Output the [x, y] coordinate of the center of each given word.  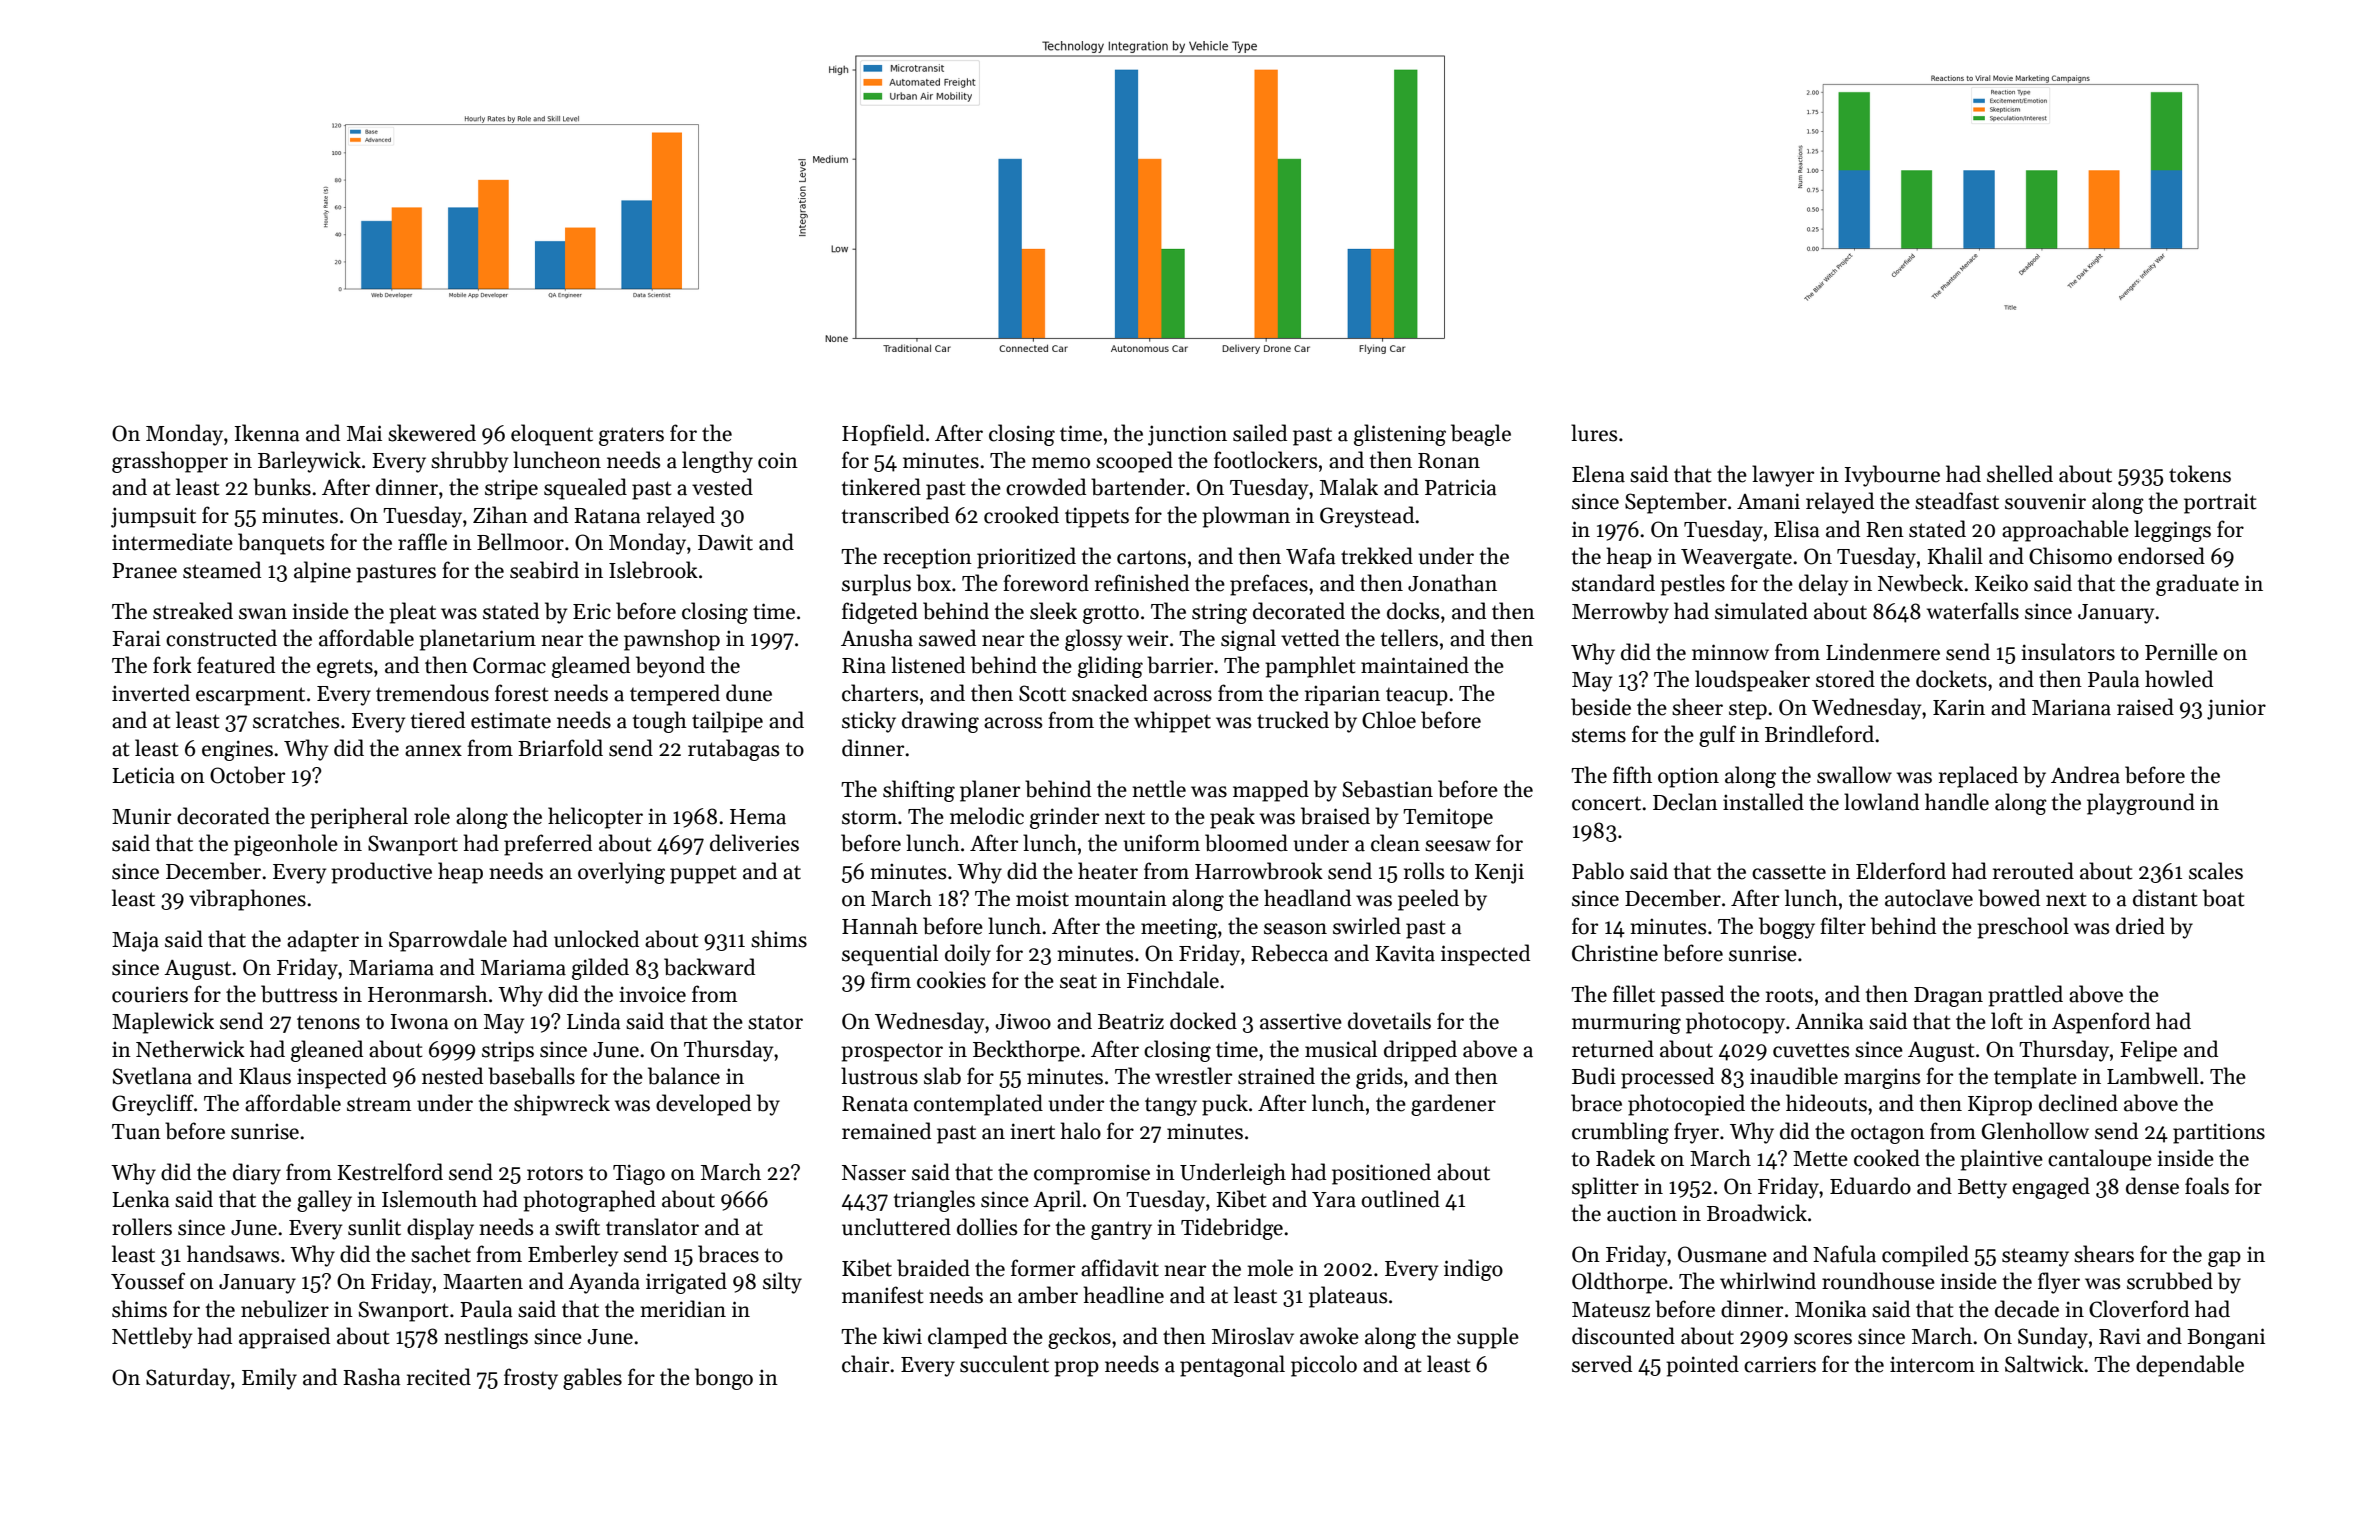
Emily [269, 1379]
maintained [1415, 665]
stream [379, 1105]
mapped [1271, 791]
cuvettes [1811, 1050]
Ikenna [267, 433]
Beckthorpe [1026, 1051]
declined [2078, 1103]
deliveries [754, 843]
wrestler [1193, 1076]
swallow [1854, 775]
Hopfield [883, 435]
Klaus [265, 1076]
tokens [2200, 474]
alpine [322, 572]
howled [2179, 679]
